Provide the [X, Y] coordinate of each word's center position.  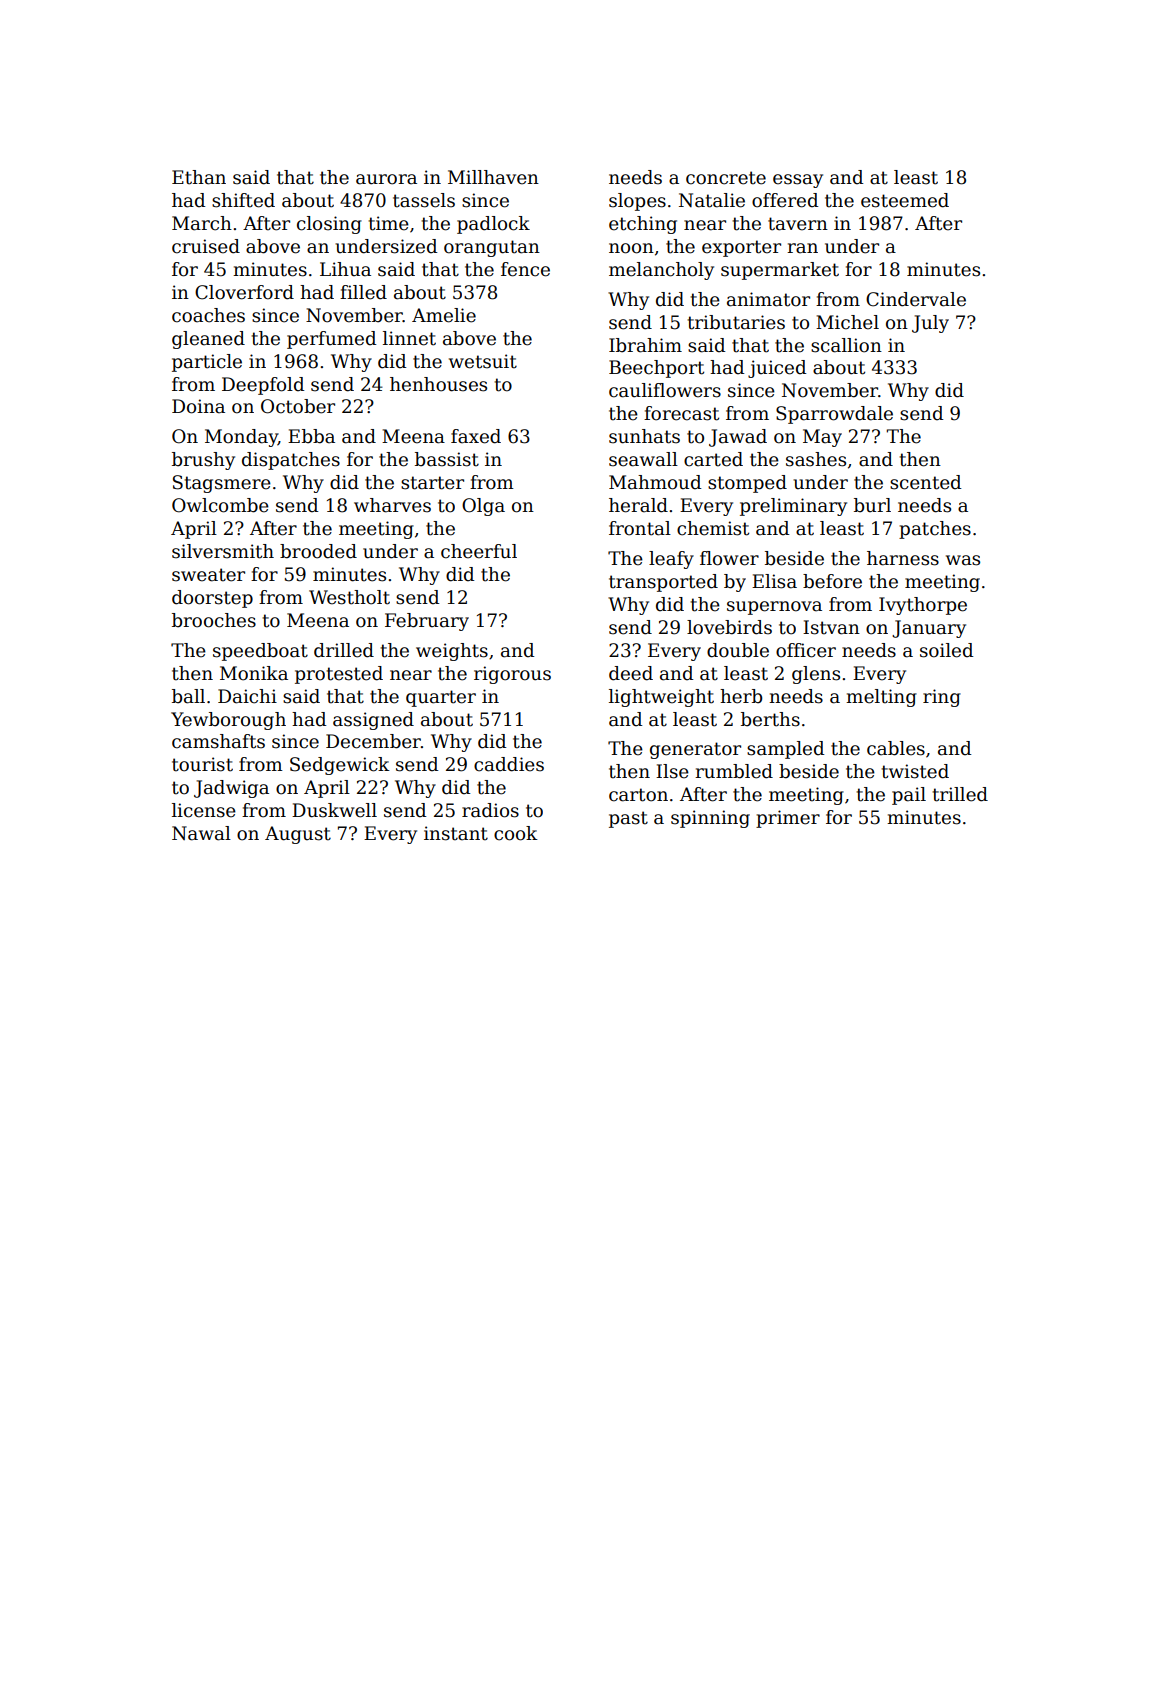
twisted [915, 771]
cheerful [479, 551]
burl [872, 505]
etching [643, 225]
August [298, 835]
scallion [846, 345]
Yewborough [228, 721]
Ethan [199, 177]
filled [363, 292]
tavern [798, 224]
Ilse [672, 771]
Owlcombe [220, 505]
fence [525, 269]
